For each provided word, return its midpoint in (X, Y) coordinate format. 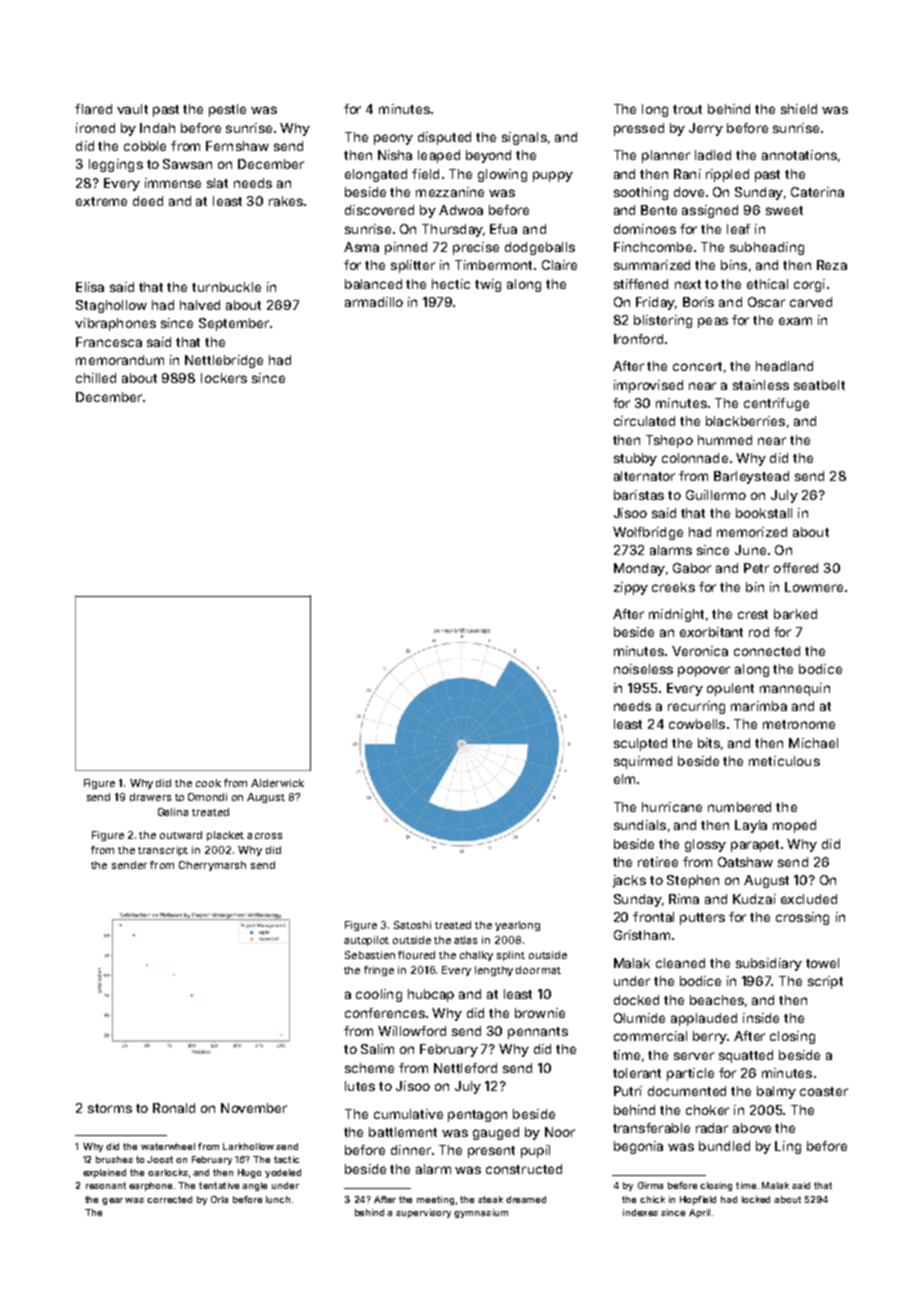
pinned (406, 248)
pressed (639, 129)
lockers (224, 378)
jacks (629, 881)
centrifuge (776, 404)
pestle (227, 110)
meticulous (784, 761)
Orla (219, 1199)
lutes (360, 1086)
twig (488, 285)
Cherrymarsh (212, 866)
